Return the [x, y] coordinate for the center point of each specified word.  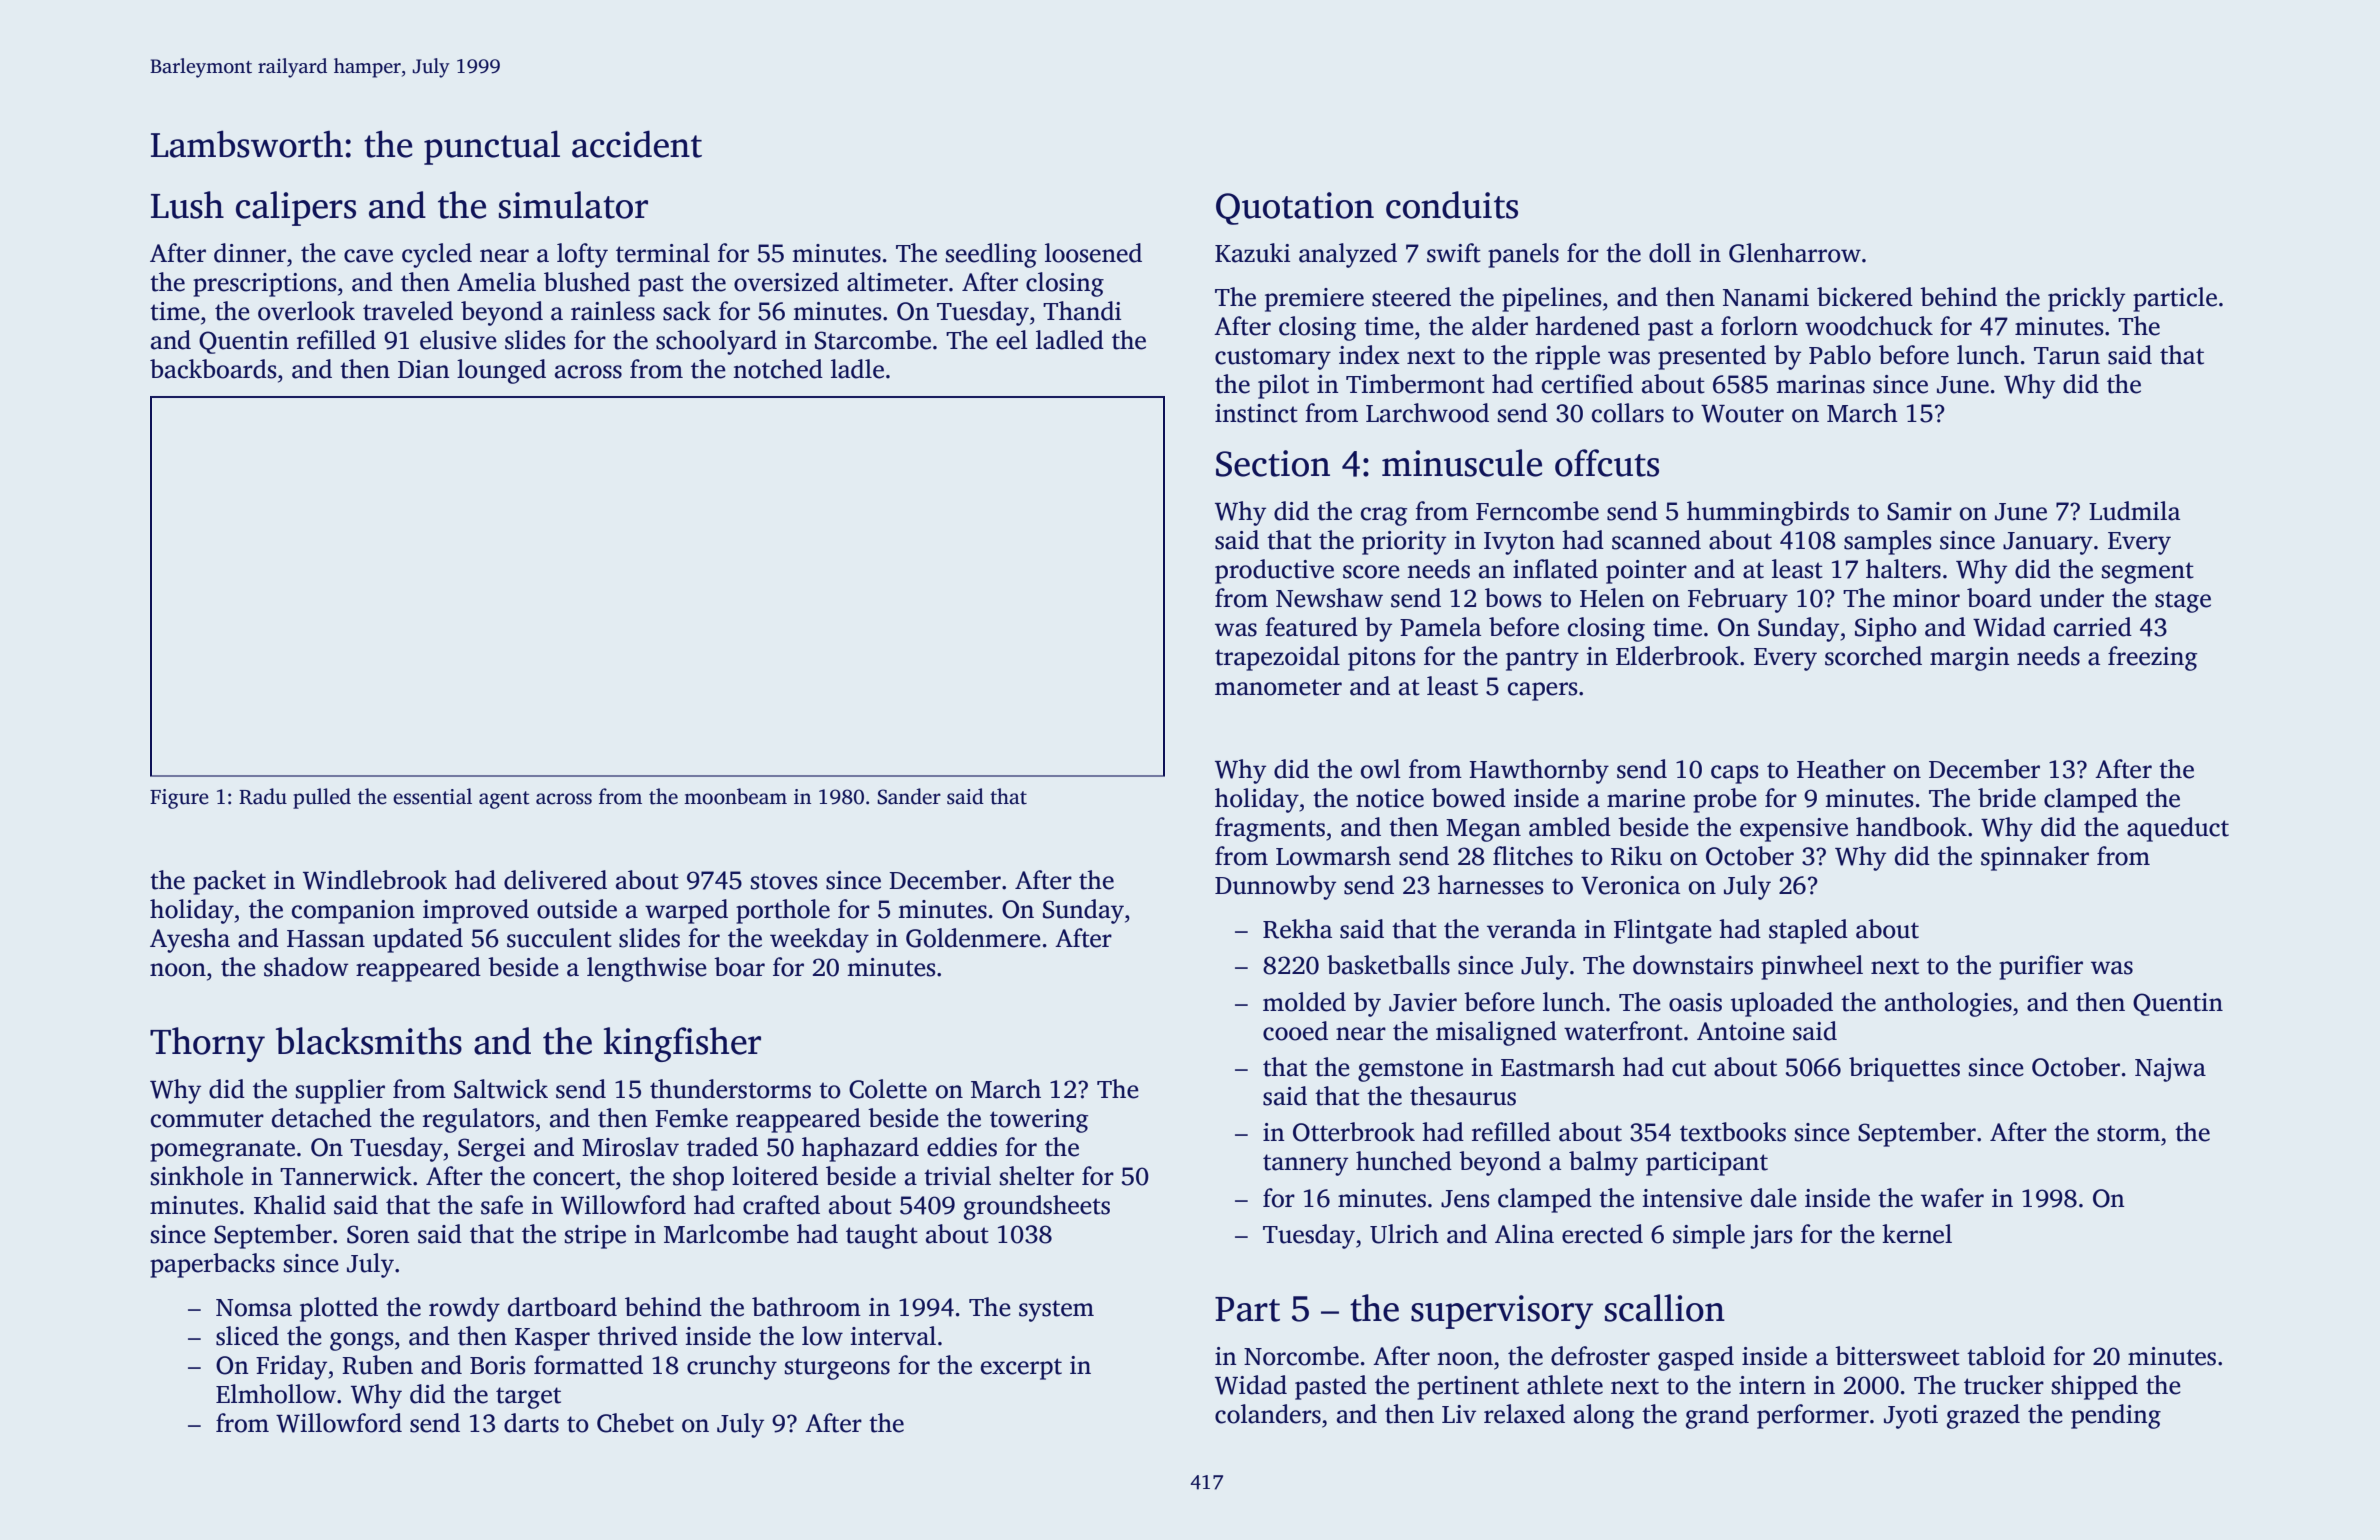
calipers [296, 208]
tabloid [2006, 1356]
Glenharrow [1795, 253]
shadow [306, 967]
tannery [1305, 1165]
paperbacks [212, 1265]
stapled [1808, 931]
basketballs [1388, 965]
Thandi [1082, 311]
